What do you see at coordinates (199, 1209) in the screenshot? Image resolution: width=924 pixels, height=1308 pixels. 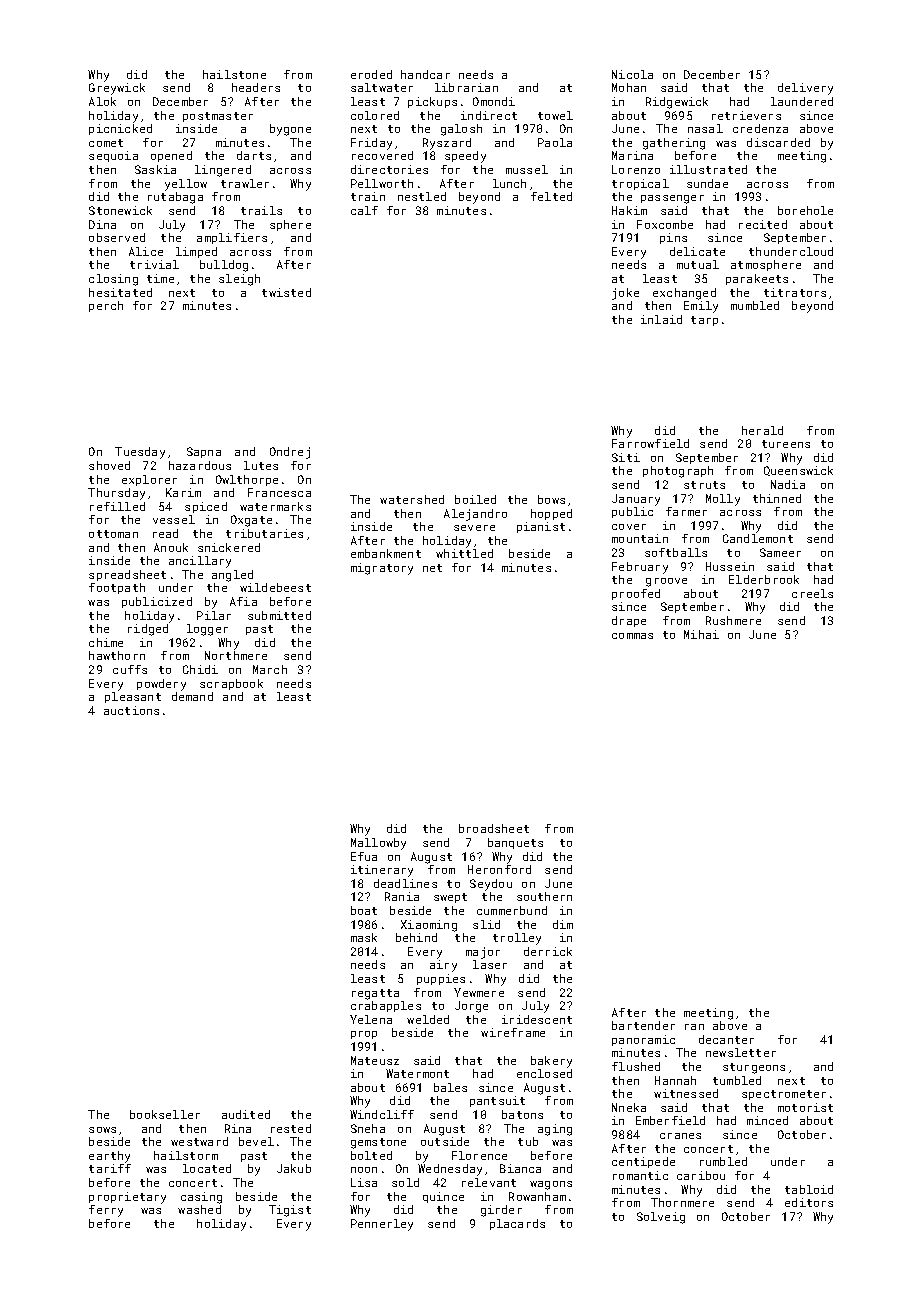 I see `washed` at bounding box center [199, 1209].
